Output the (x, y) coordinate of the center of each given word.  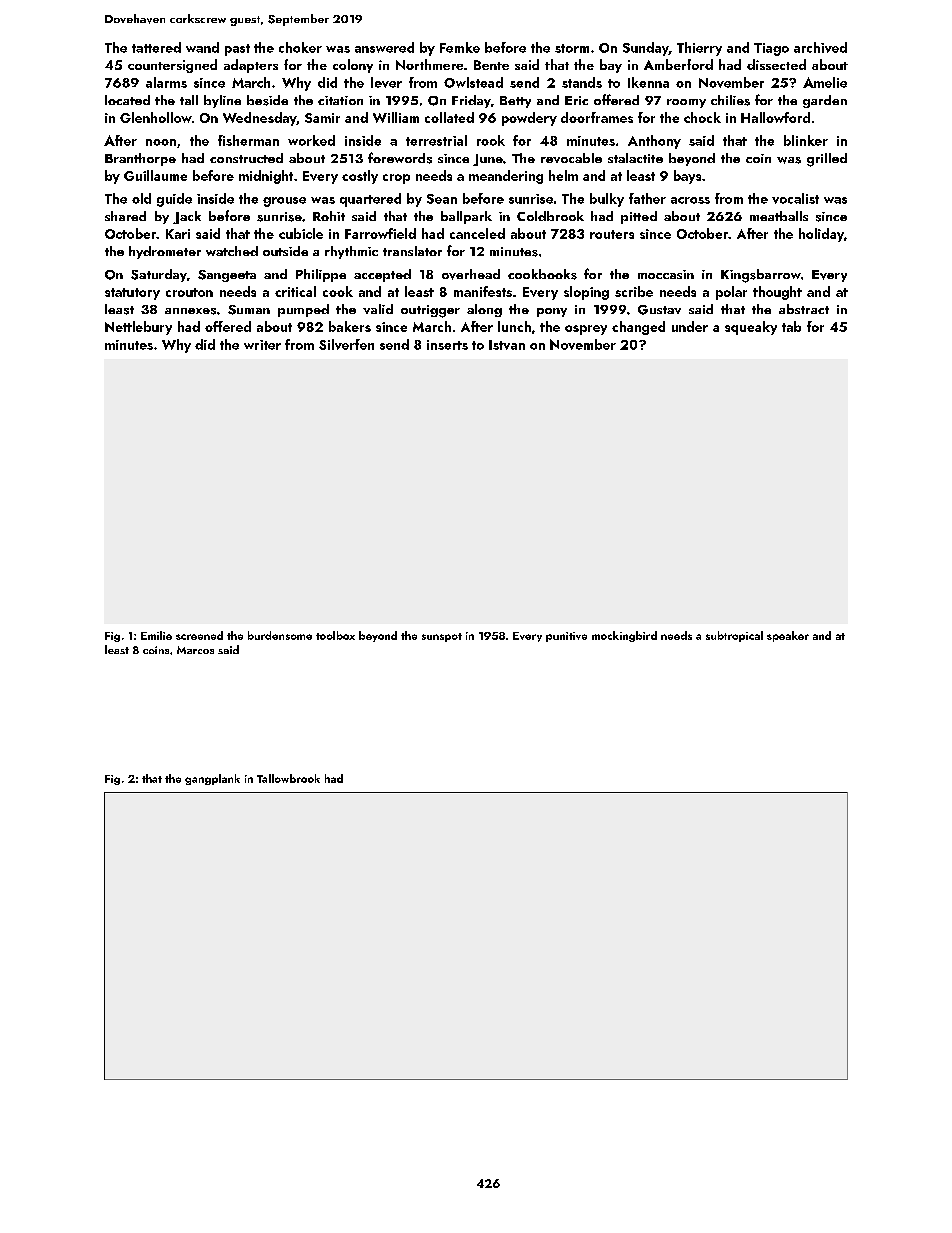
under (690, 326)
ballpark (466, 217)
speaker (788, 636)
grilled (827, 160)
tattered (156, 47)
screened (199, 635)
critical (295, 291)
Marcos (195, 650)
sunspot (442, 637)
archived (820, 47)
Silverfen (346, 344)
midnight (266, 177)
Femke (460, 47)
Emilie (156, 635)
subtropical (734, 636)
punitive (566, 637)
